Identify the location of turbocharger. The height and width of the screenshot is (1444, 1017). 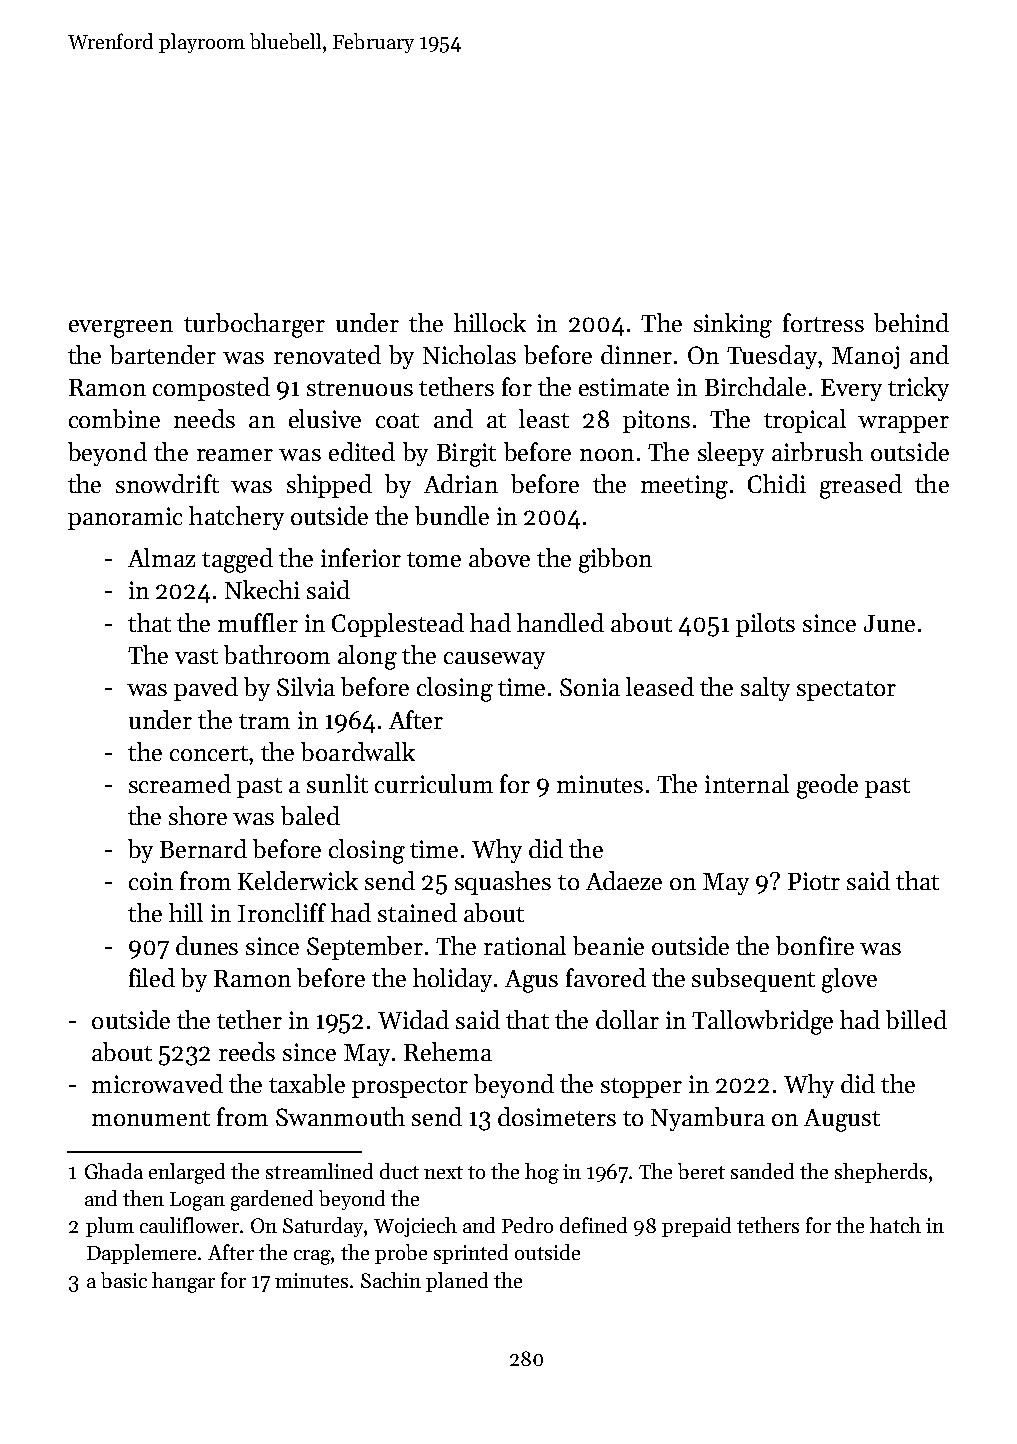
(254, 325).
